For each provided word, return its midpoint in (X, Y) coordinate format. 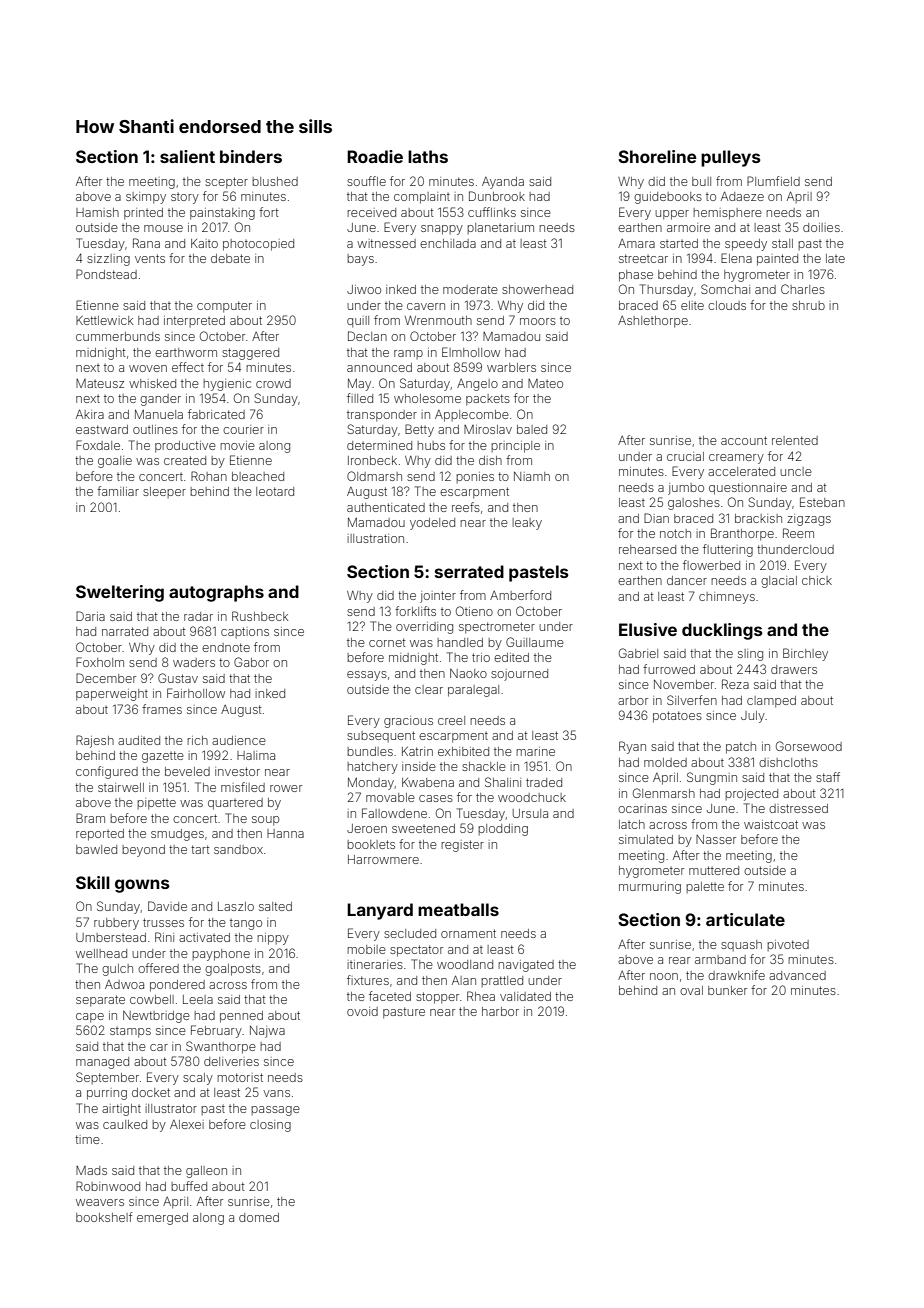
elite (692, 305)
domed (259, 1217)
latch (632, 824)
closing (270, 1126)
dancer (687, 580)
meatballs (458, 909)
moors (538, 321)
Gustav (178, 678)
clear (429, 689)
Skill (93, 882)
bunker (727, 990)
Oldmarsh (374, 476)
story (185, 198)
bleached (258, 476)
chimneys (727, 598)
